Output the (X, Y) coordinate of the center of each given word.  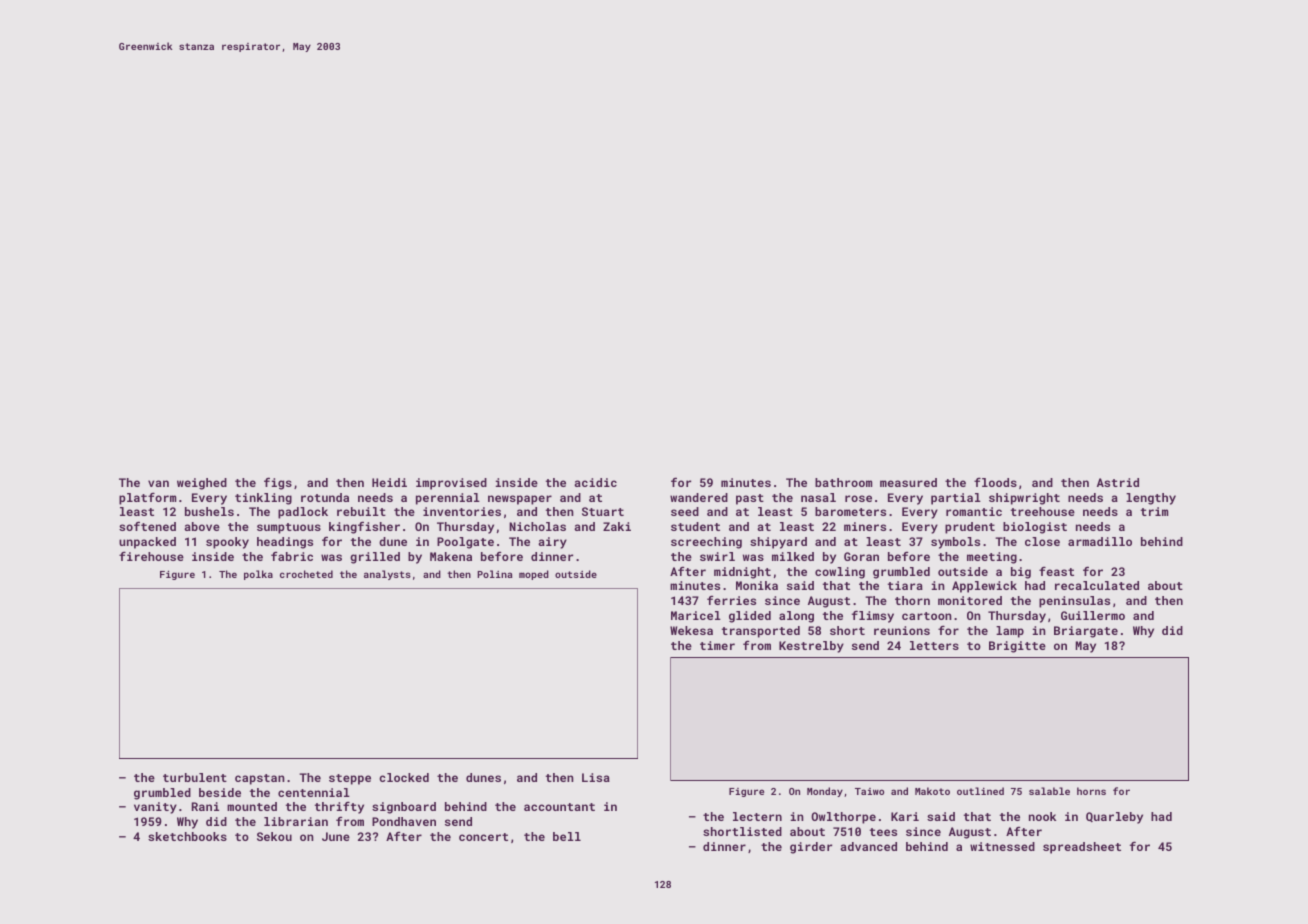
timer (717, 645)
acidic (595, 482)
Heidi (389, 482)
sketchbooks (187, 836)
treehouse (1043, 511)
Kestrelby (811, 647)
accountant (559, 807)
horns (1091, 791)
